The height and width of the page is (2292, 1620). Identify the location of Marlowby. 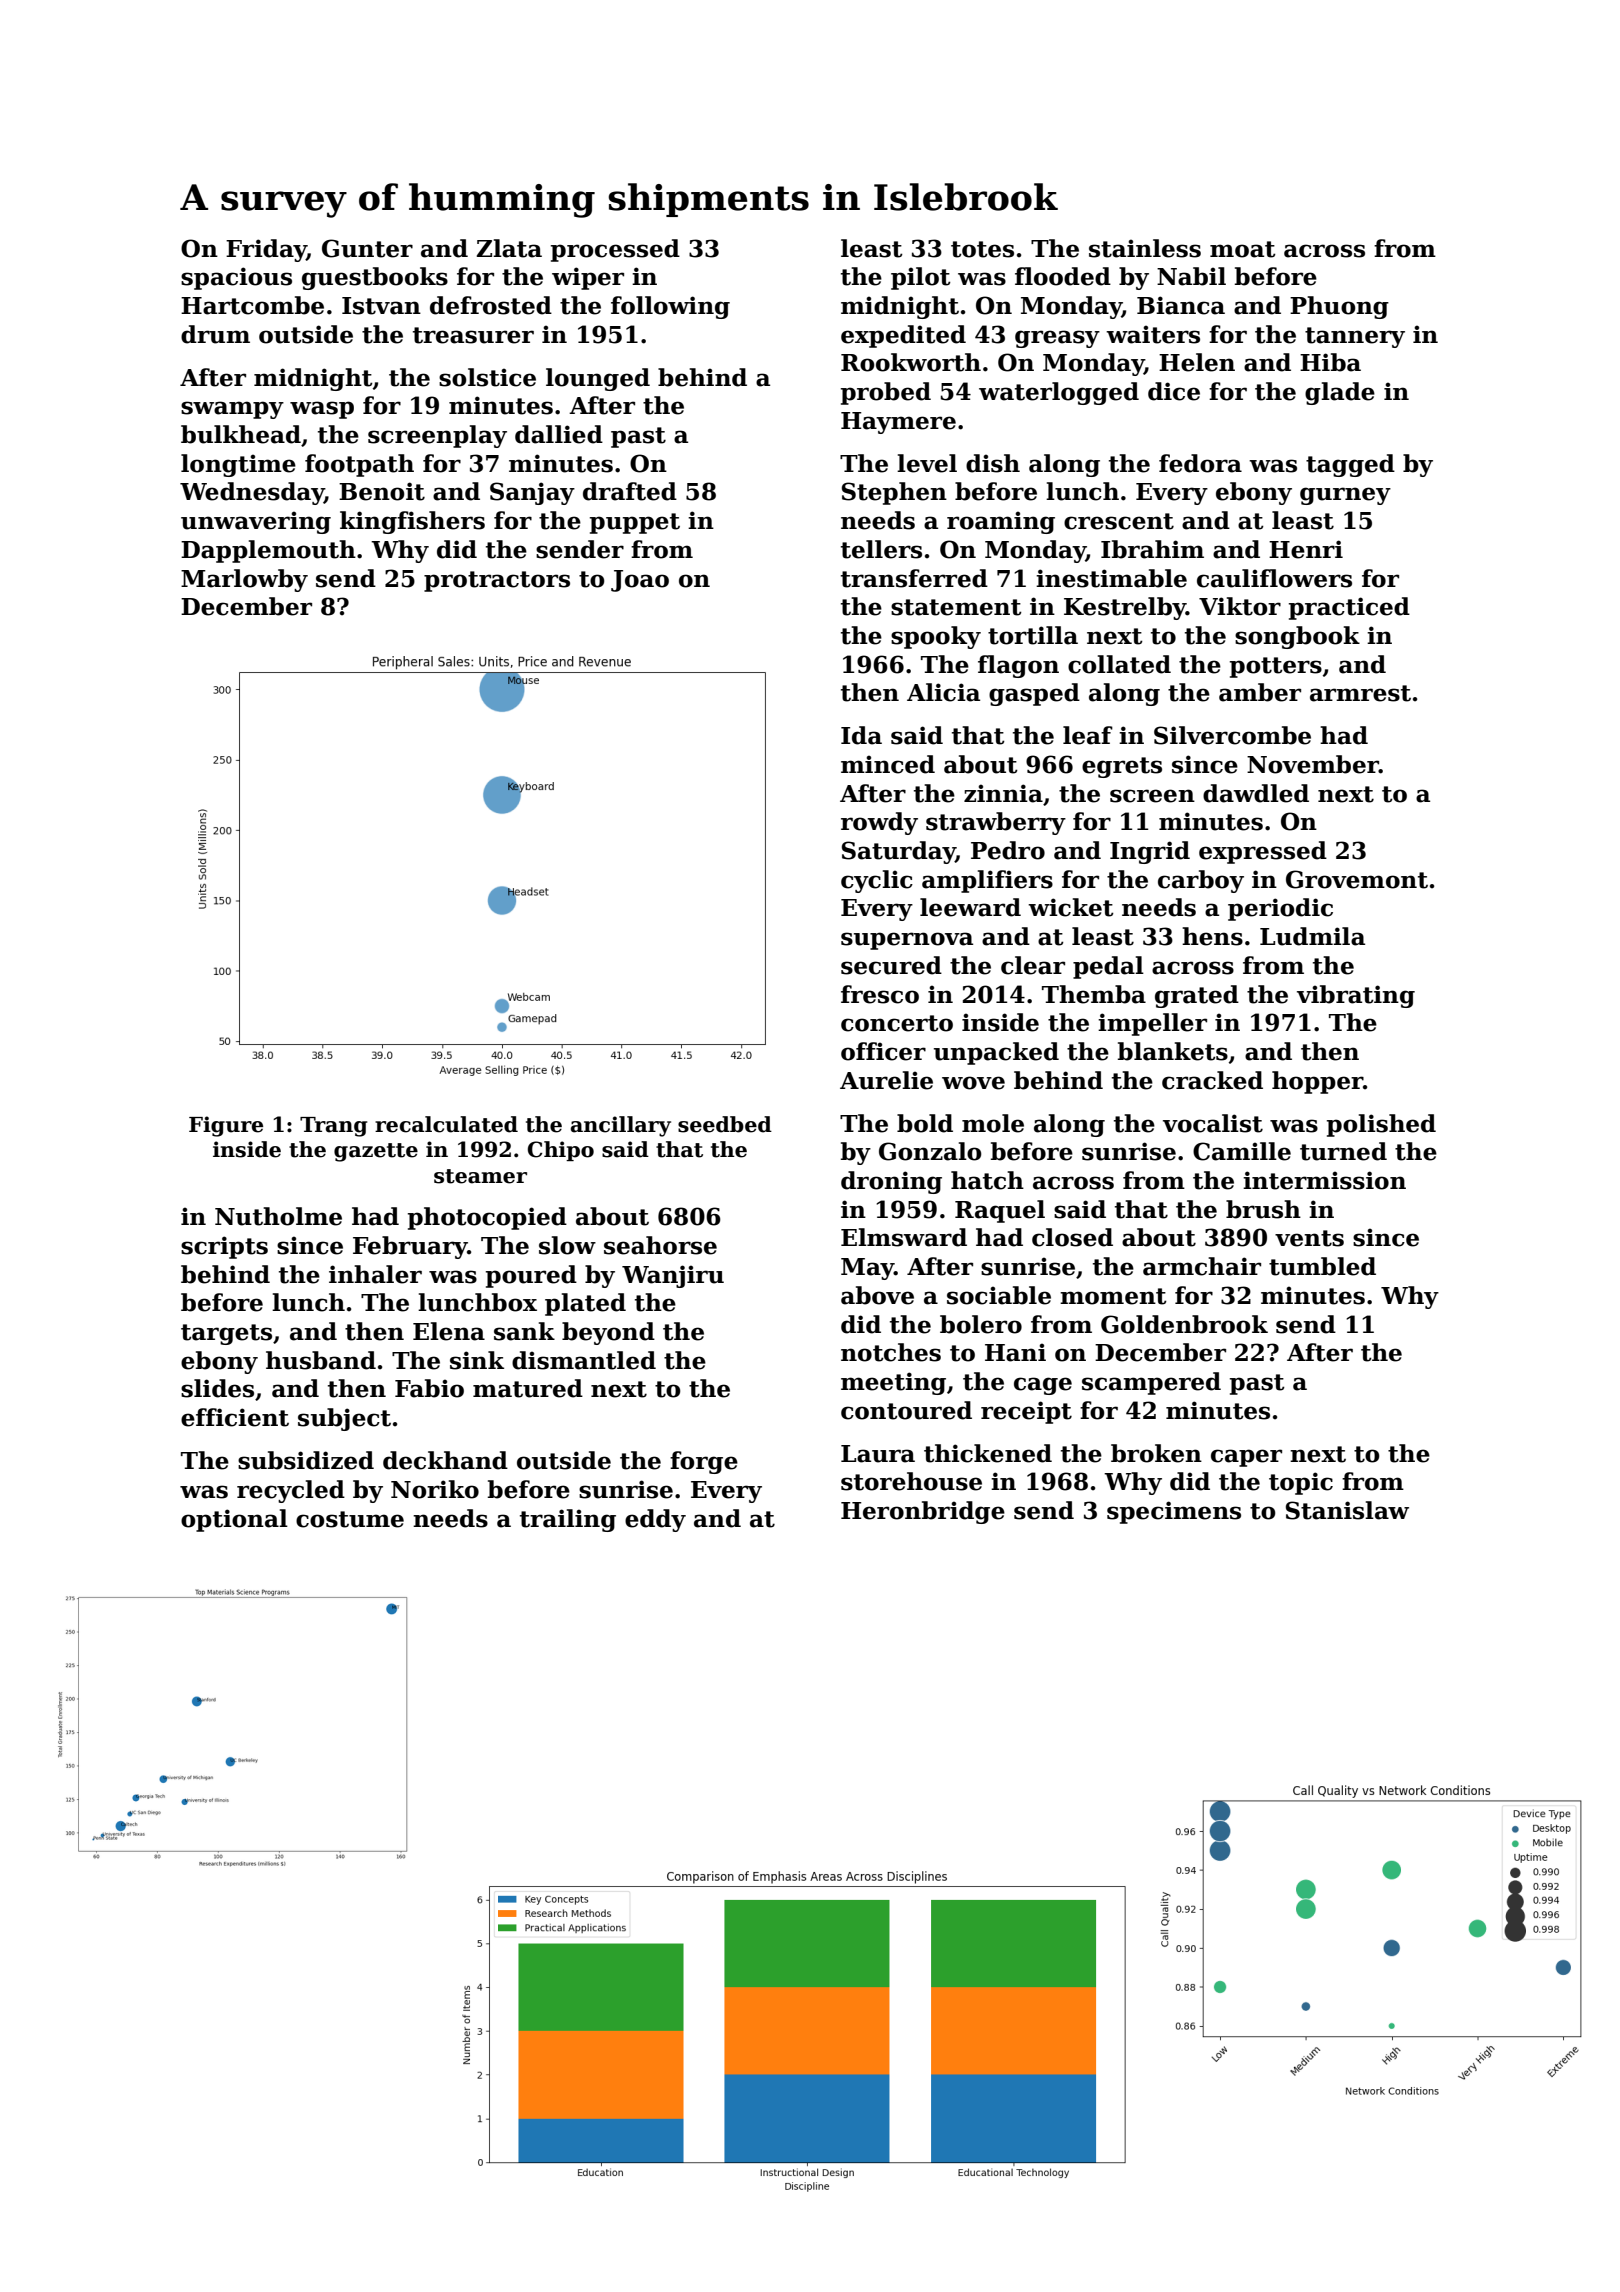
(244, 580).
